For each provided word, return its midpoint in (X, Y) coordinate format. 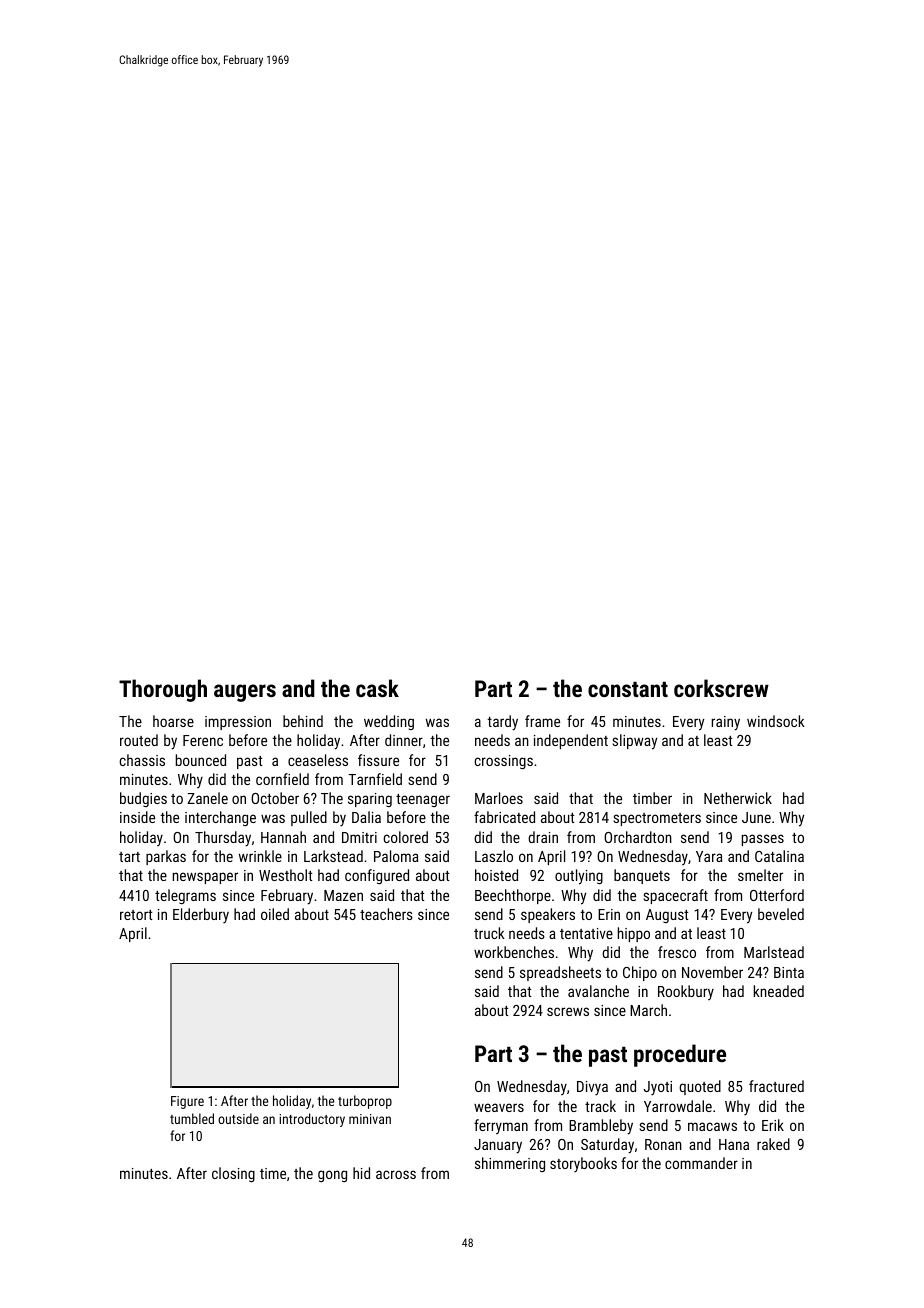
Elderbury (201, 916)
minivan (370, 1119)
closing (233, 1174)
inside (137, 817)
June (756, 817)
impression (238, 723)
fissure (378, 760)
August (667, 916)
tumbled (192, 1118)
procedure (680, 1055)
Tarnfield (375, 779)
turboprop (365, 1102)
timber (652, 798)
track (600, 1106)
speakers (548, 915)
